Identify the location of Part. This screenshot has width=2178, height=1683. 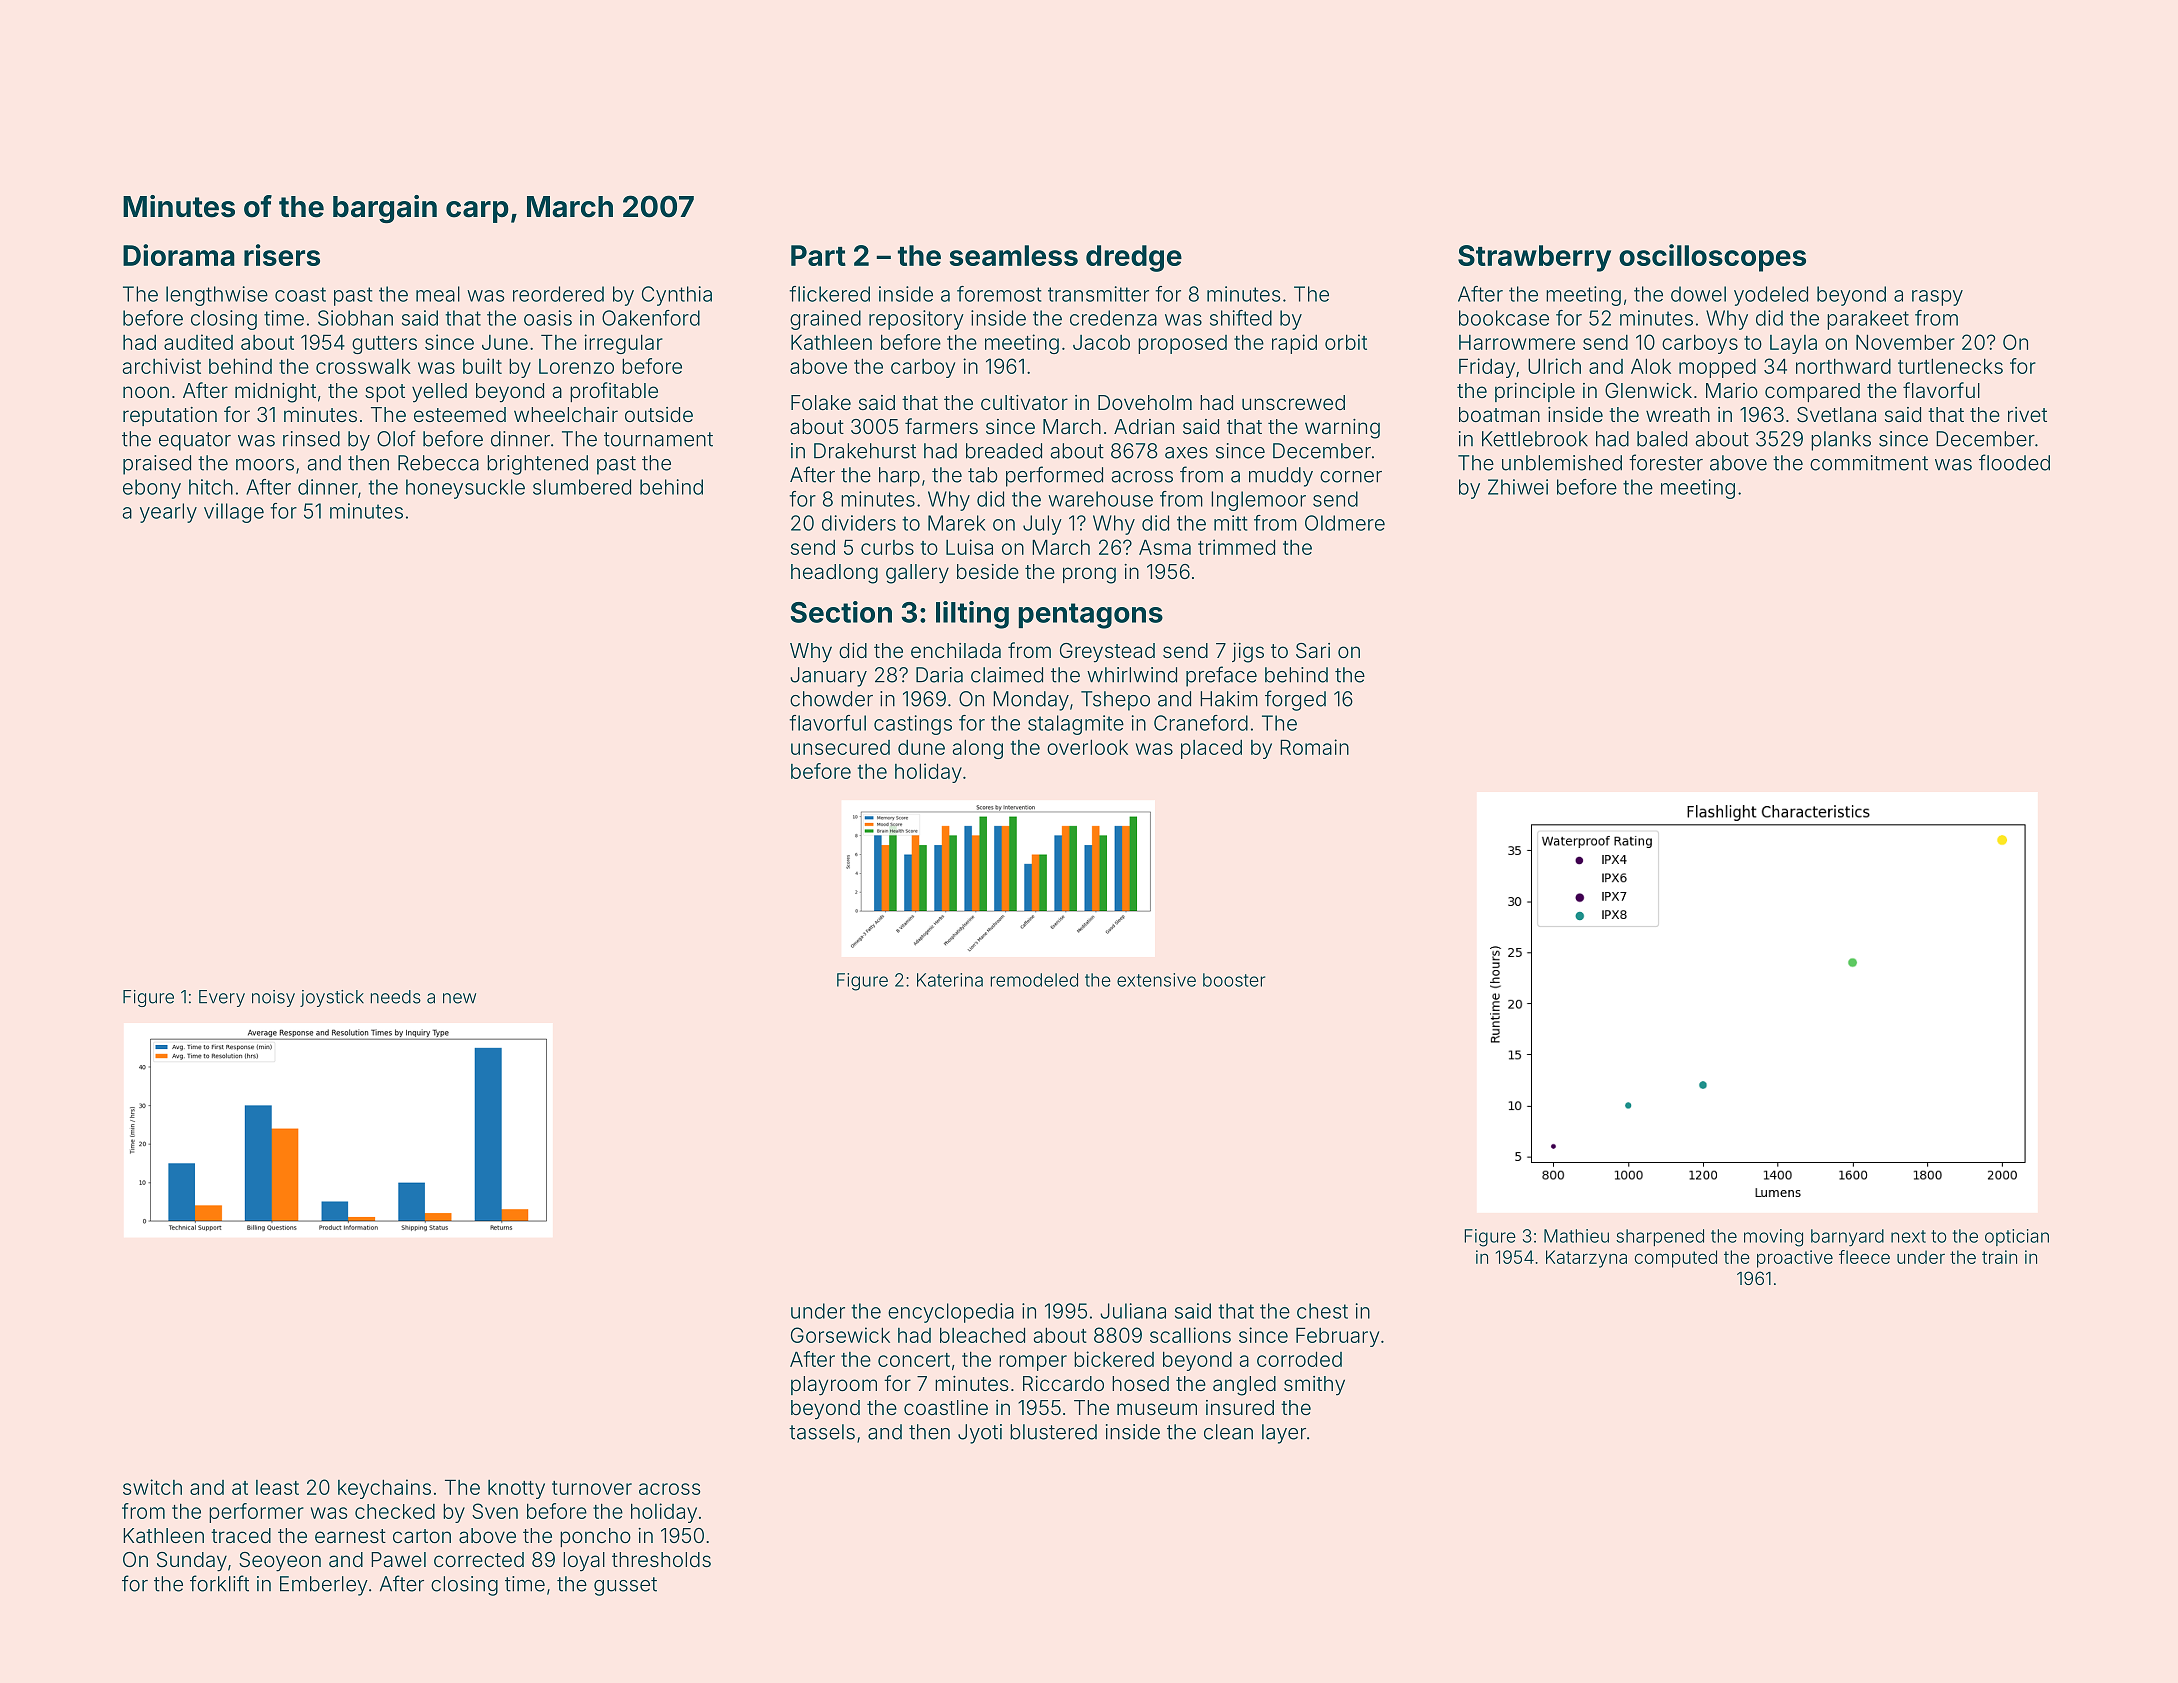
(818, 255).
